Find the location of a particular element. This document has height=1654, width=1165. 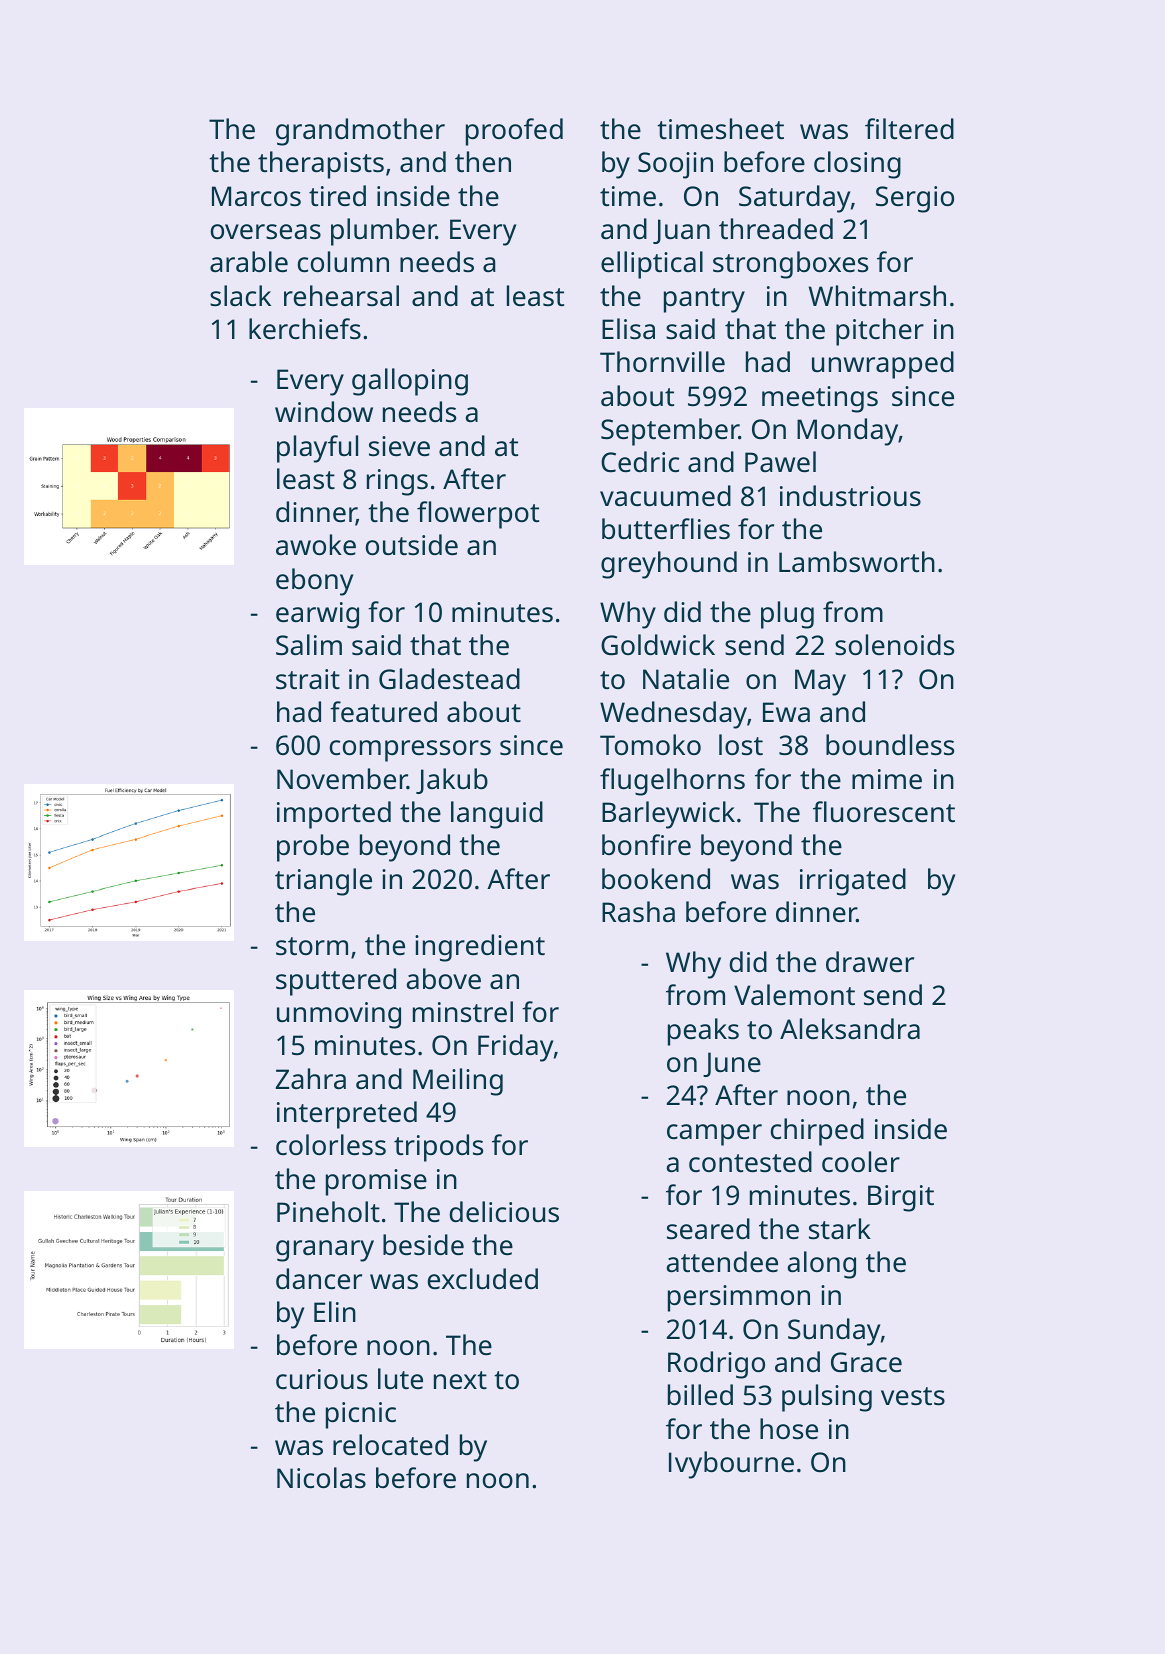

relocated is located at coordinates (390, 1445).
